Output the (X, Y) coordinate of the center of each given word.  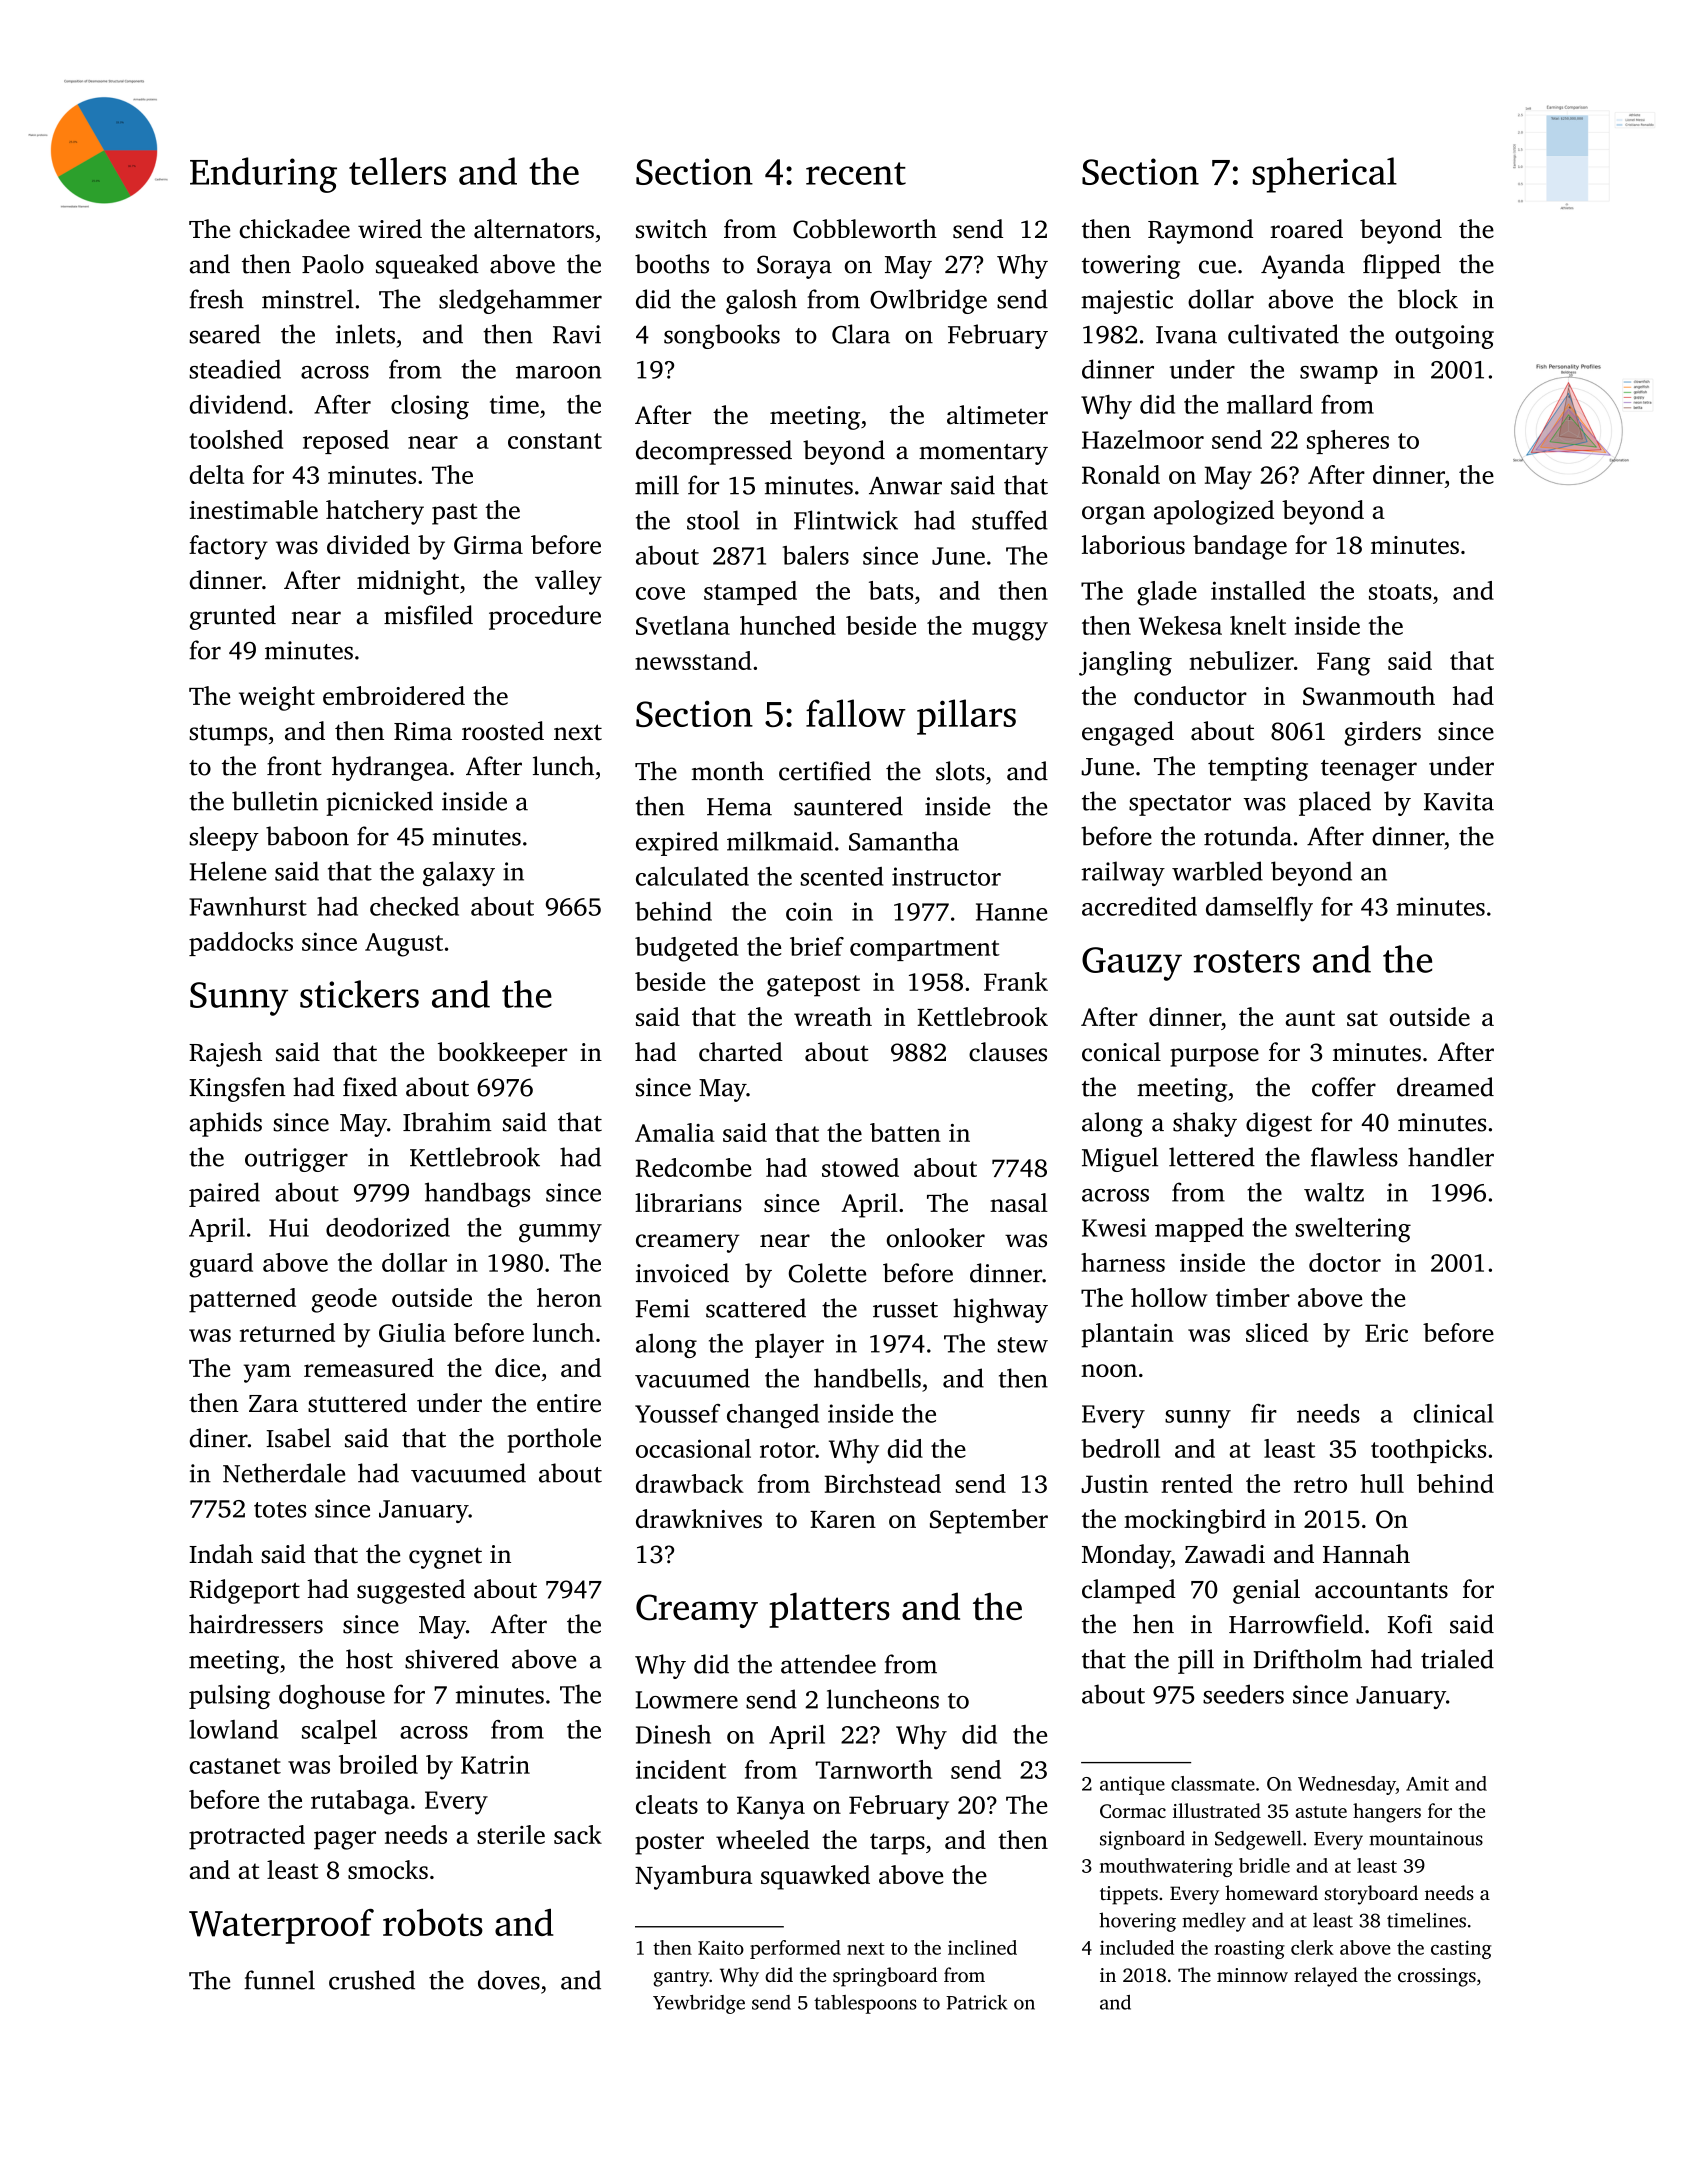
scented (841, 876)
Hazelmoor (1143, 439)
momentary (983, 454)
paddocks (241, 944)
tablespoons (865, 2004)
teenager (1369, 770)
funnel (279, 1980)
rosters (1246, 961)
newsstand (693, 660)
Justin (1115, 1484)
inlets (365, 334)
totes (280, 1510)
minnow (1252, 1975)
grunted (233, 617)
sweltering (1353, 1230)
